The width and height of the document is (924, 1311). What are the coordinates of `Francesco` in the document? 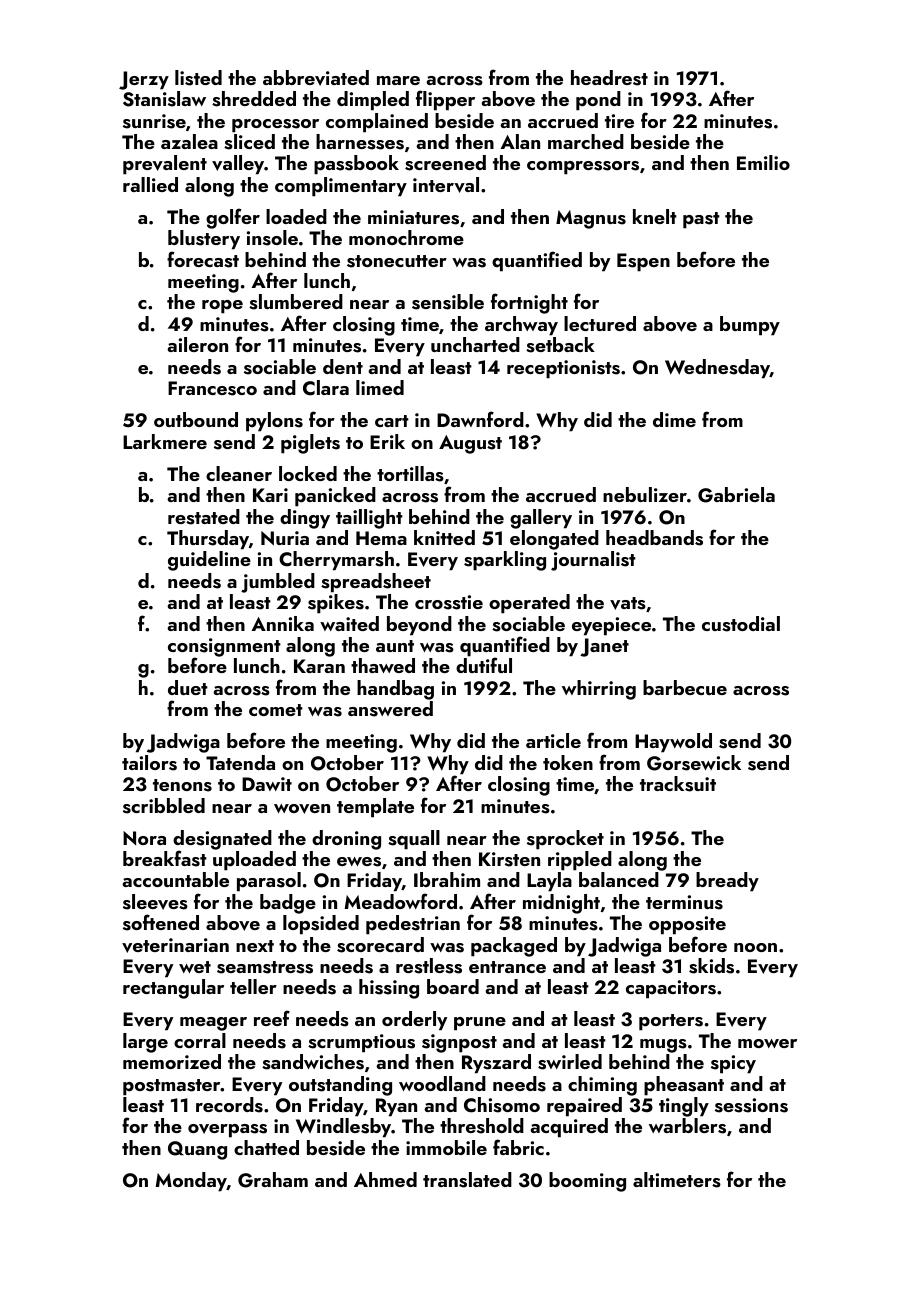 It's located at (212, 388).
